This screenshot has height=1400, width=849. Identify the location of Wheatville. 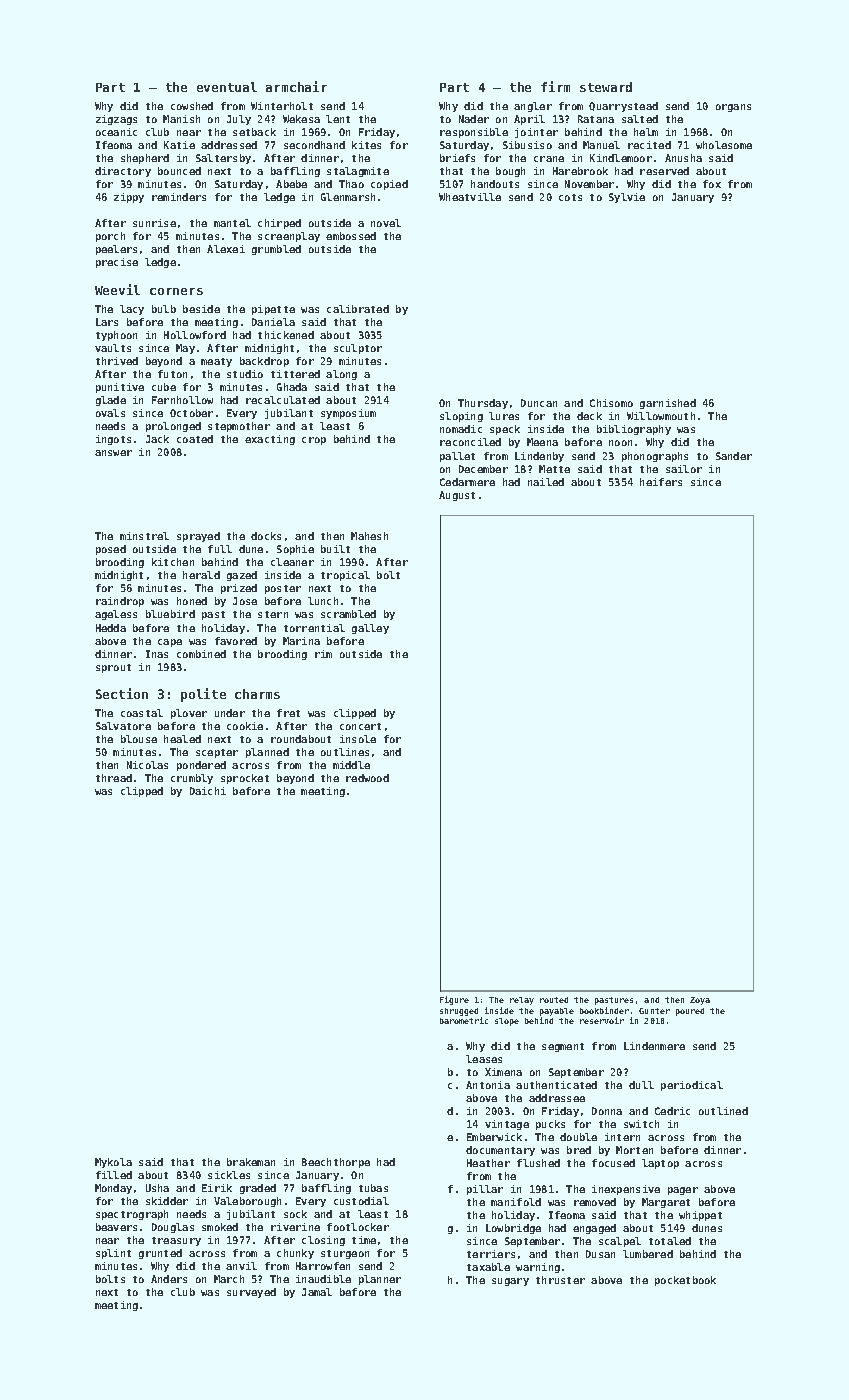
(470, 197).
